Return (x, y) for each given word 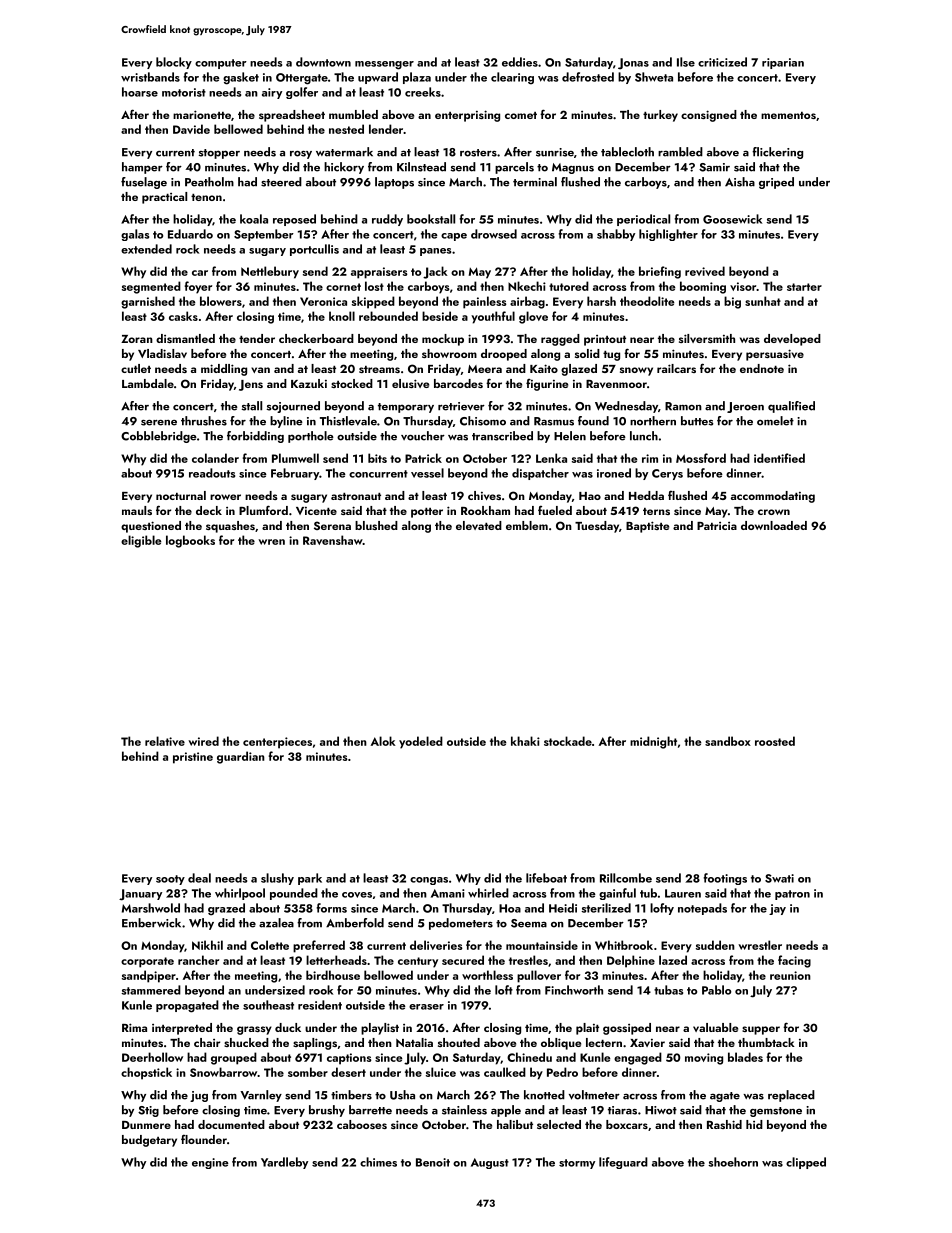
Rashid (724, 1124)
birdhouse (333, 975)
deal (199, 878)
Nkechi (527, 286)
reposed (294, 220)
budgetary (149, 1141)
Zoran (137, 339)
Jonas (633, 64)
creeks (423, 92)
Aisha (740, 182)
